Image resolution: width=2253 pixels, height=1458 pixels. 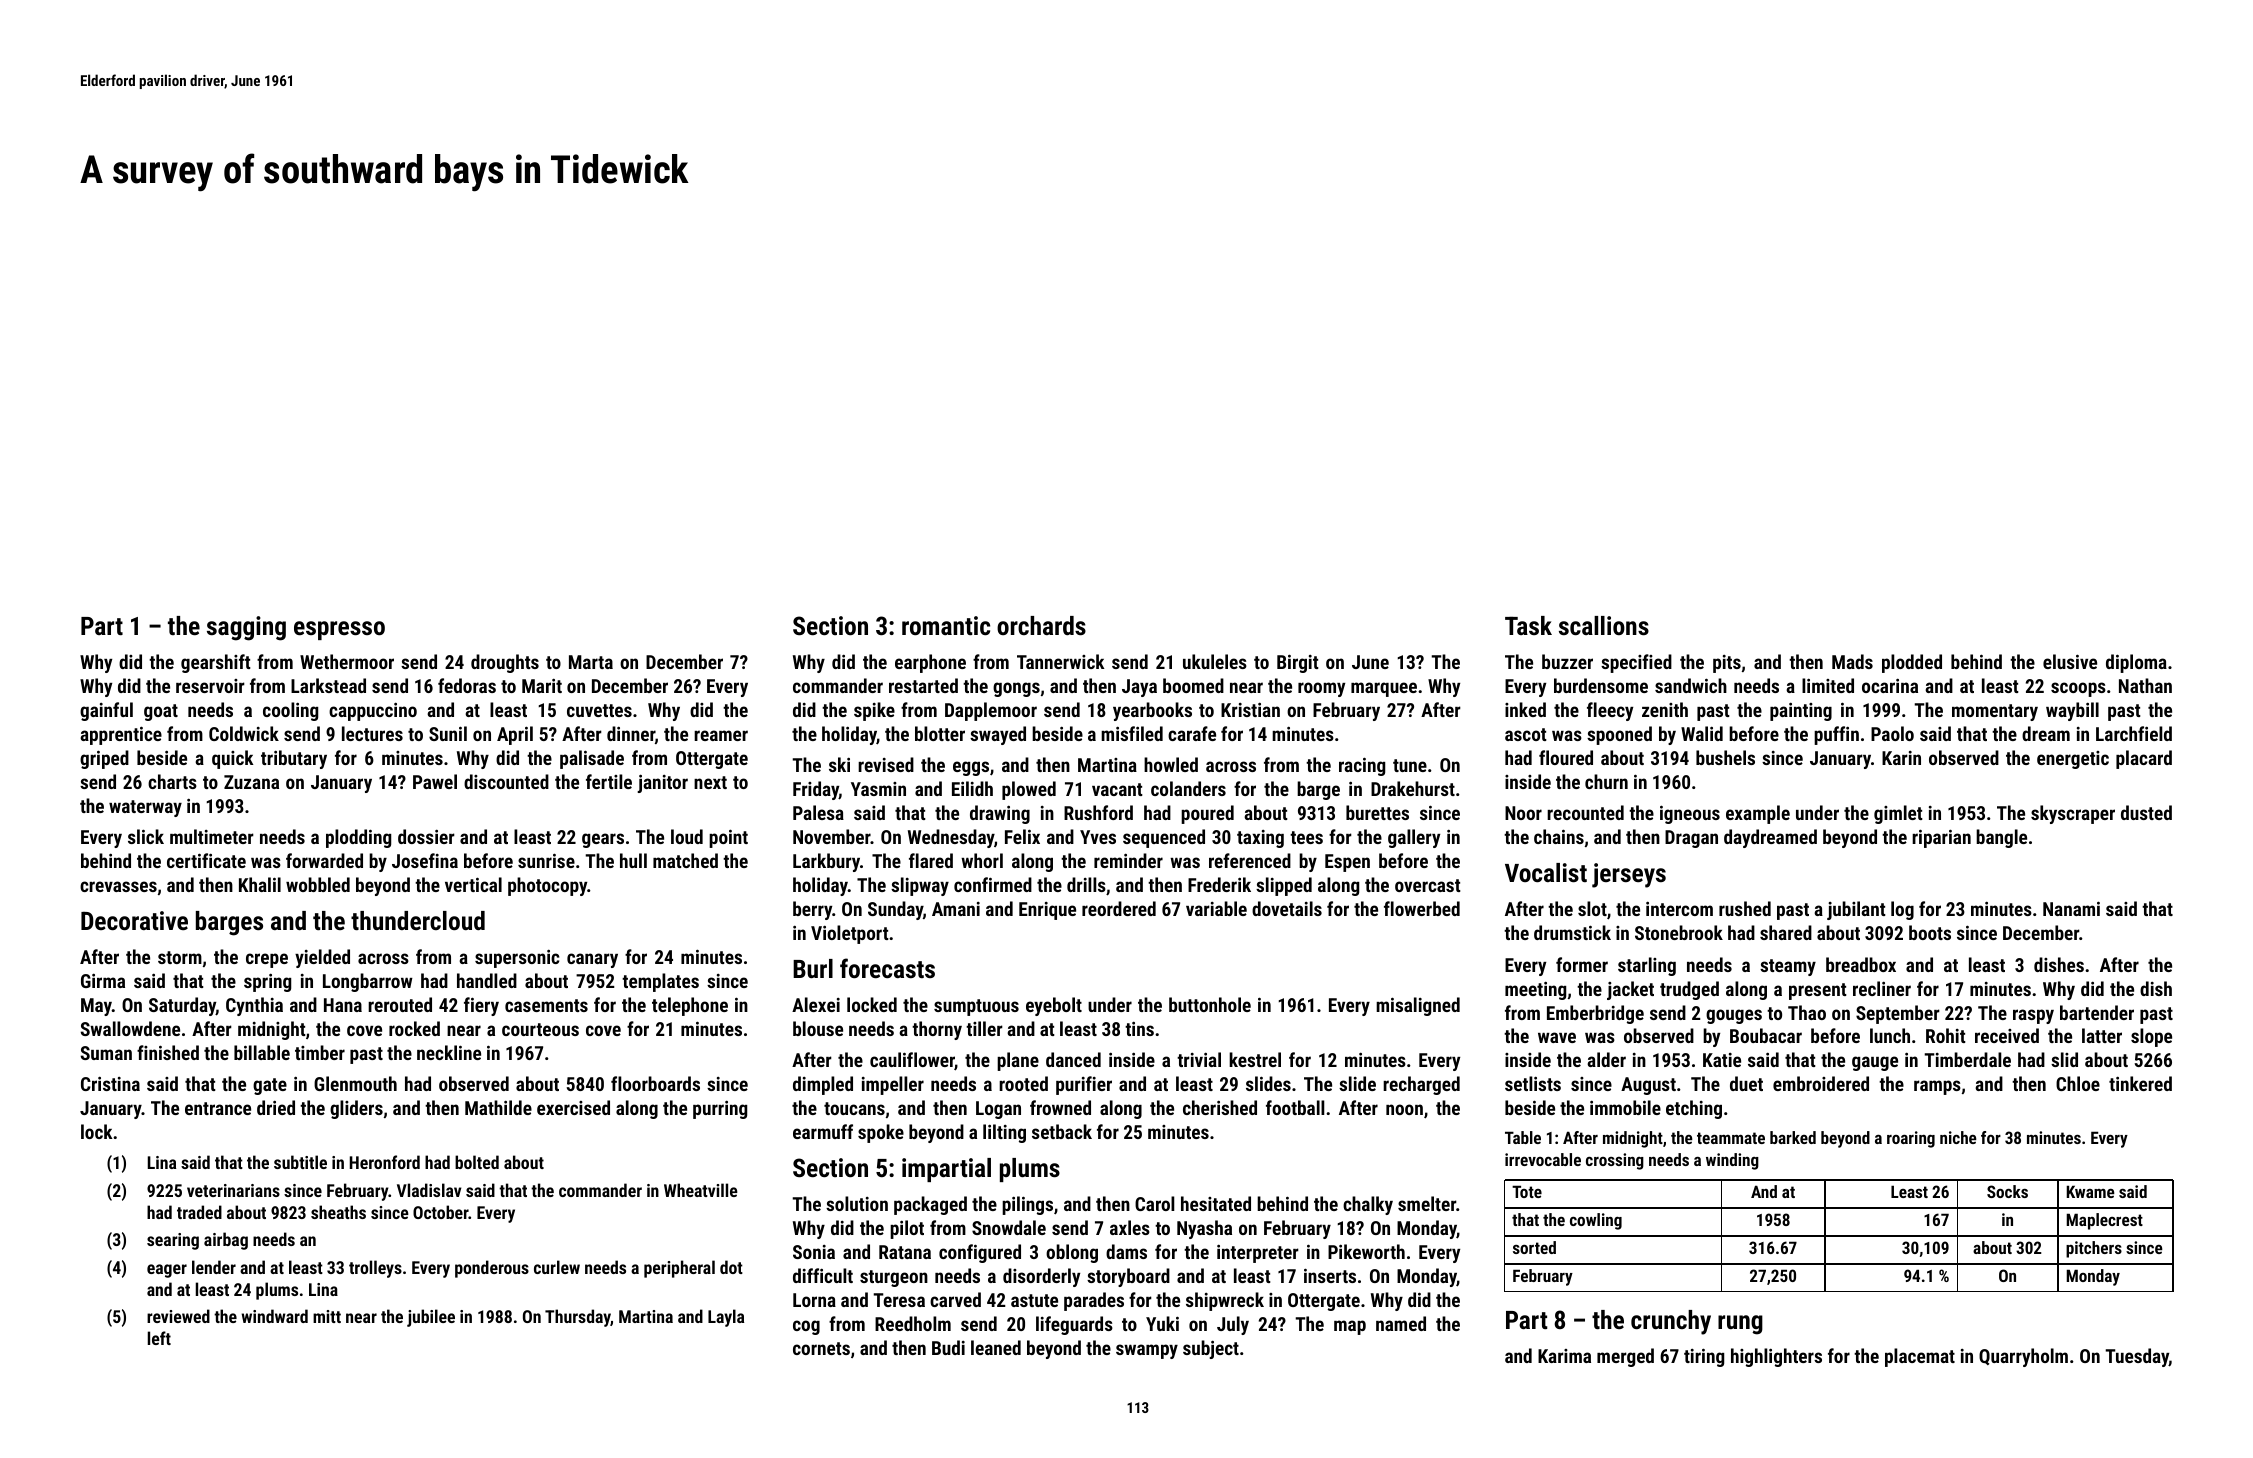 I want to click on flowerbed, so click(x=1422, y=908).
